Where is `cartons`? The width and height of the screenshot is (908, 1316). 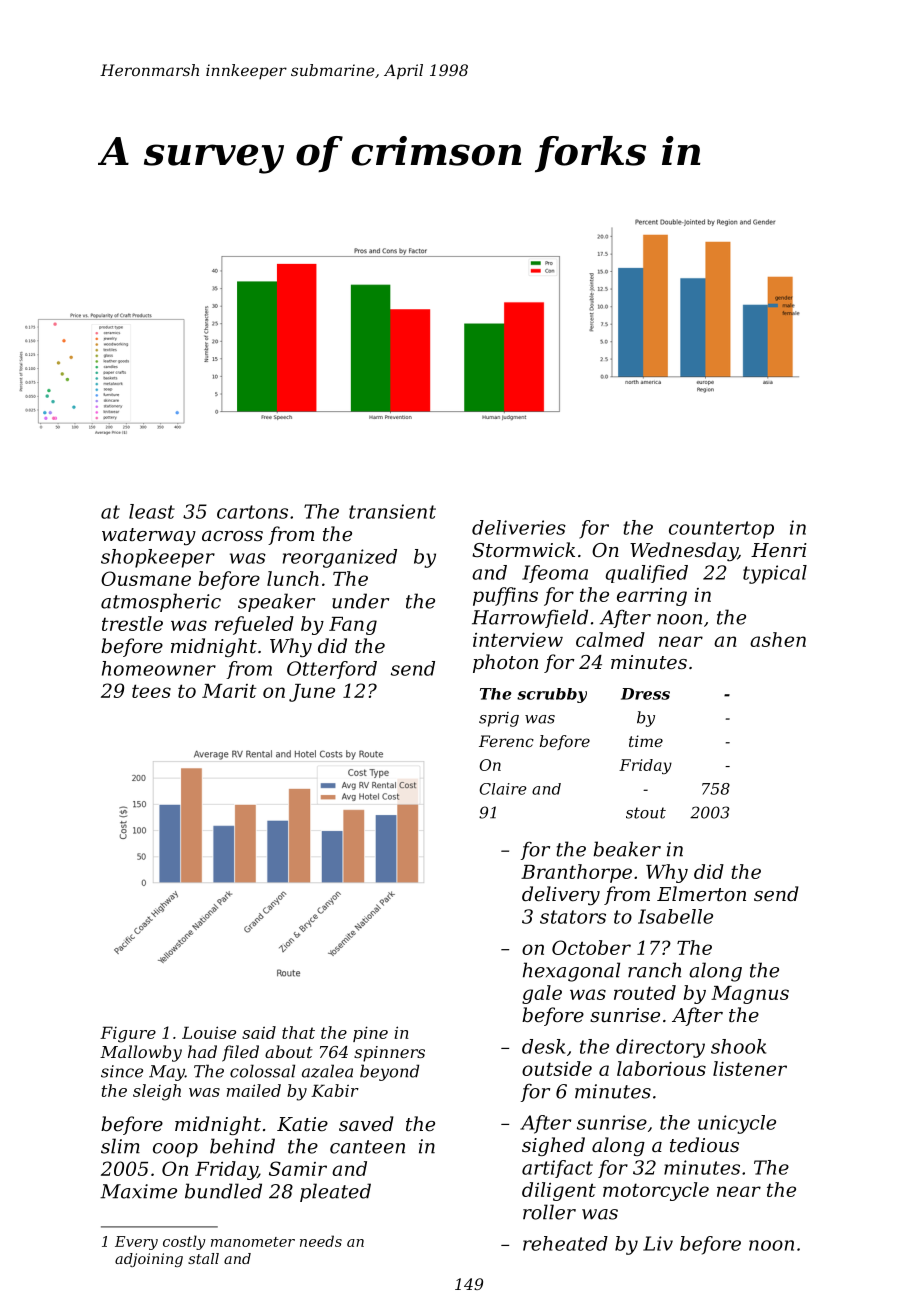 cartons is located at coordinates (252, 512).
